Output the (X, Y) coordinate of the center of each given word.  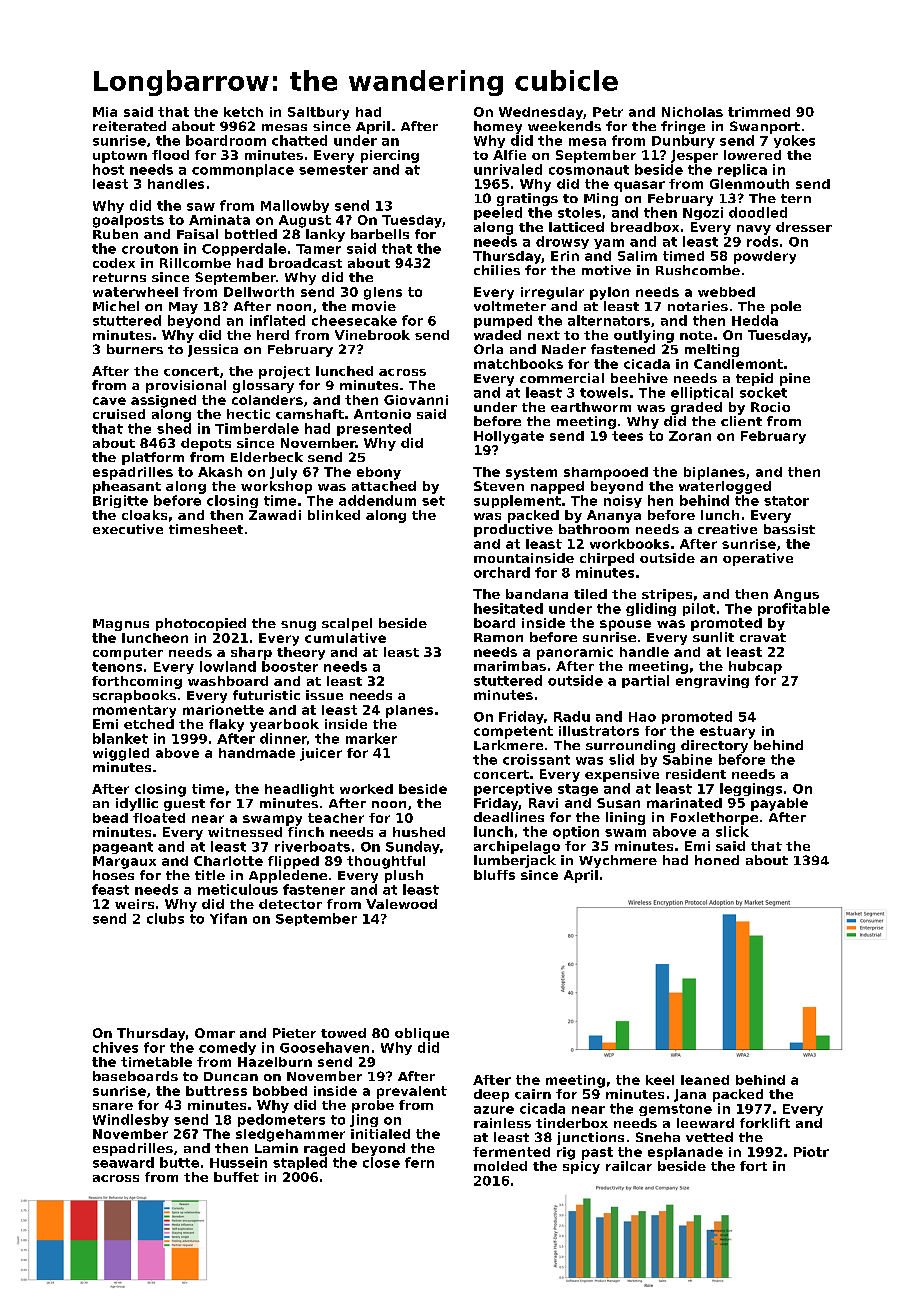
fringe (683, 127)
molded (500, 1166)
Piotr (811, 1152)
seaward (123, 1162)
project (284, 372)
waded (497, 335)
